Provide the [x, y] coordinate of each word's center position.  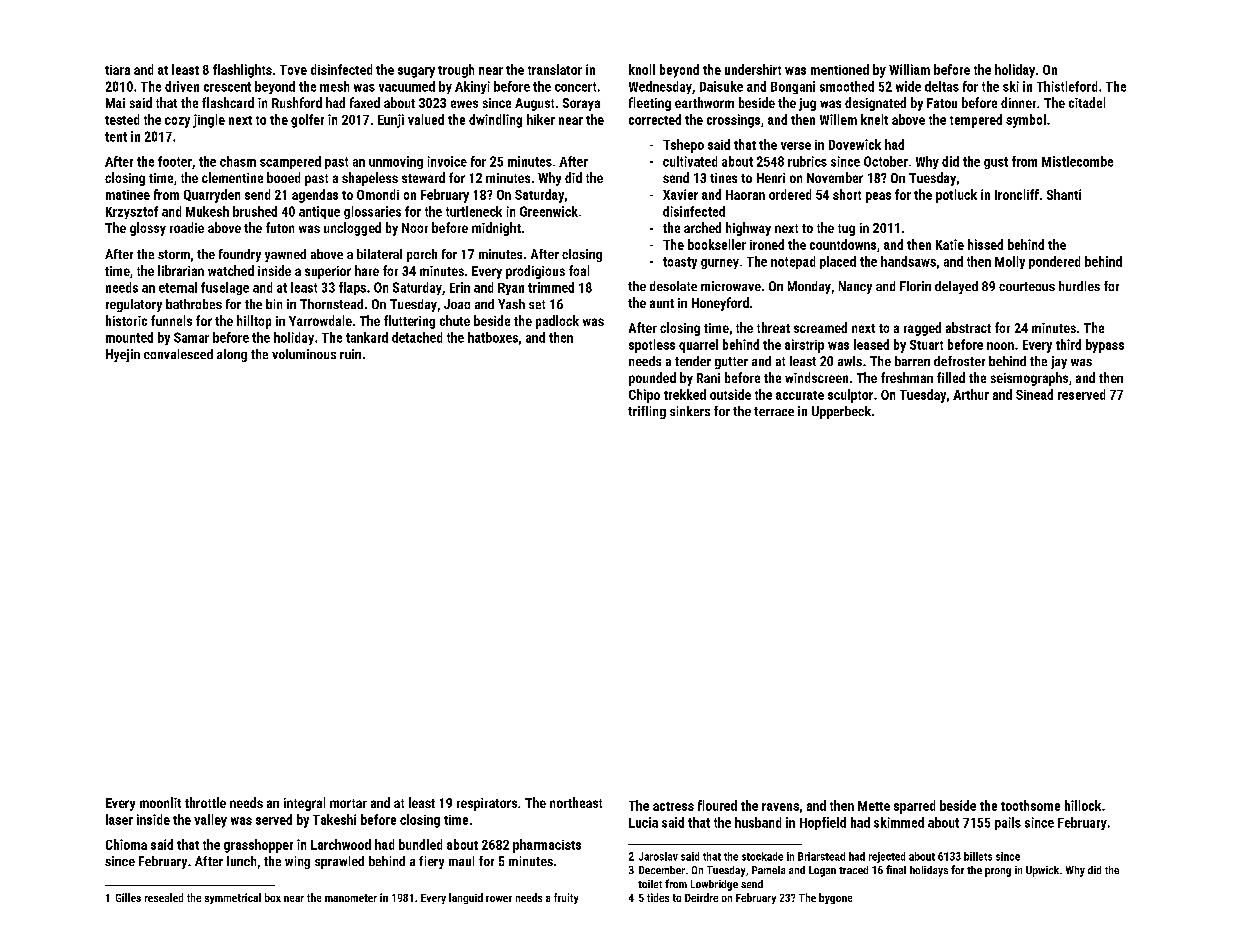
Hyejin [123, 355]
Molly [1010, 262]
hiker [541, 119]
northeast [576, 802]
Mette [874, 806]
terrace [774, 411]
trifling [647, 412]
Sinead [1034, 394]
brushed [255, 211]
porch [422, 255]
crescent [227, 87]
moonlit [160, 802]
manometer [351, 898]
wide [908, 86]
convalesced [178, 354]
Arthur [971, 394]
